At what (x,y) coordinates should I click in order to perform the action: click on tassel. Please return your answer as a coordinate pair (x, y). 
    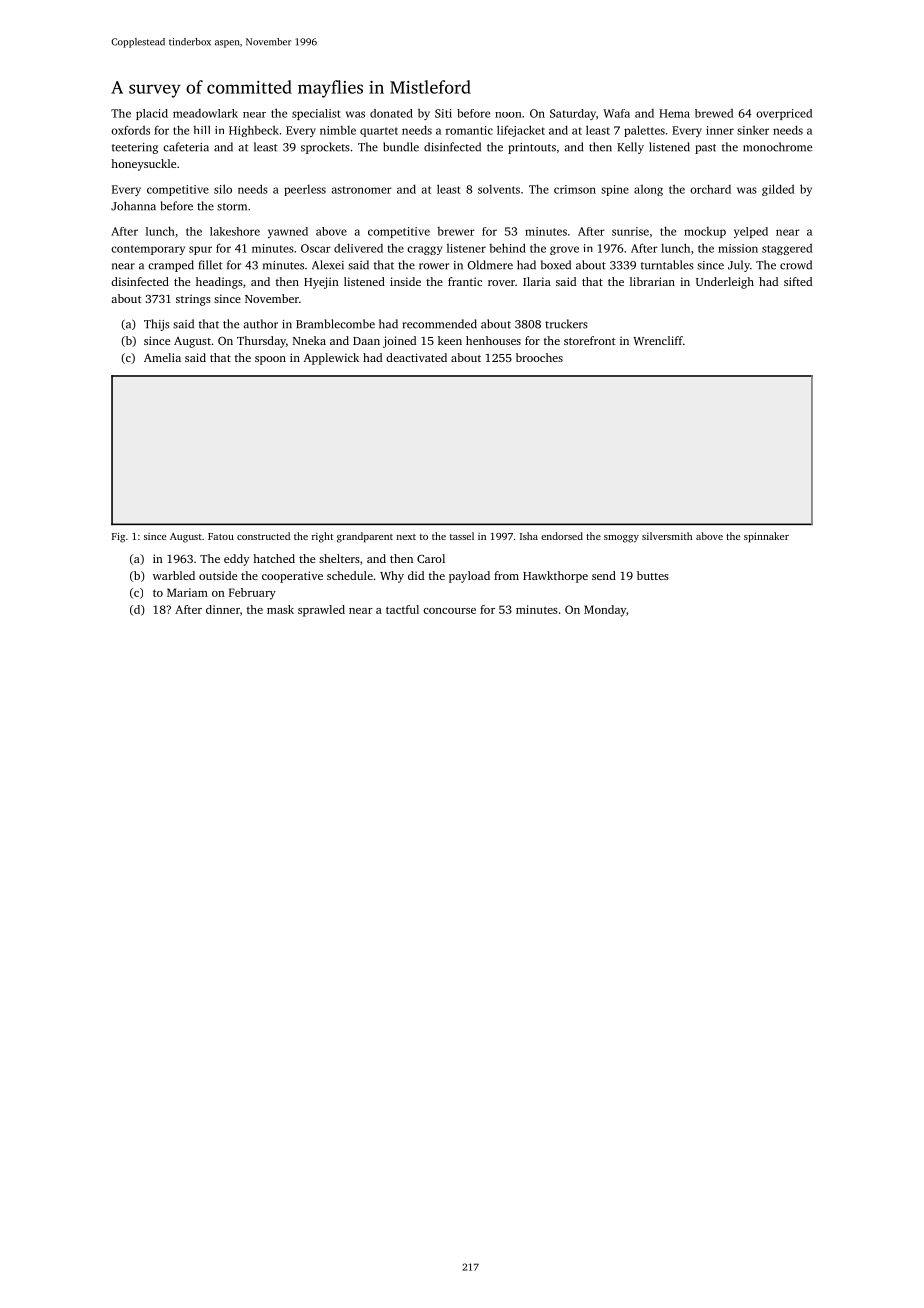
    Looking at the image, I should click on (462, 536).
